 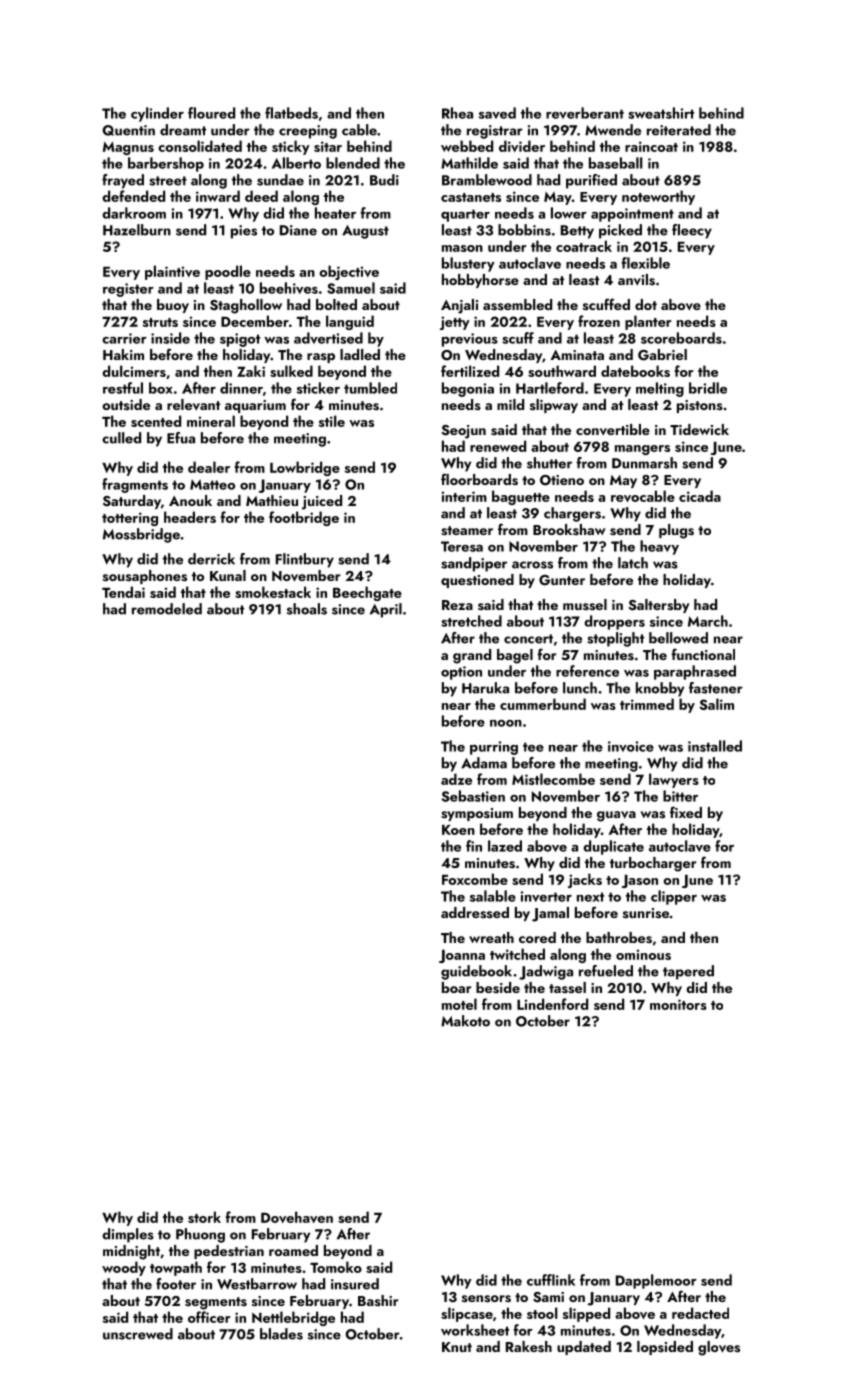 I want to click on assembled, so click(x=517, y=305).
